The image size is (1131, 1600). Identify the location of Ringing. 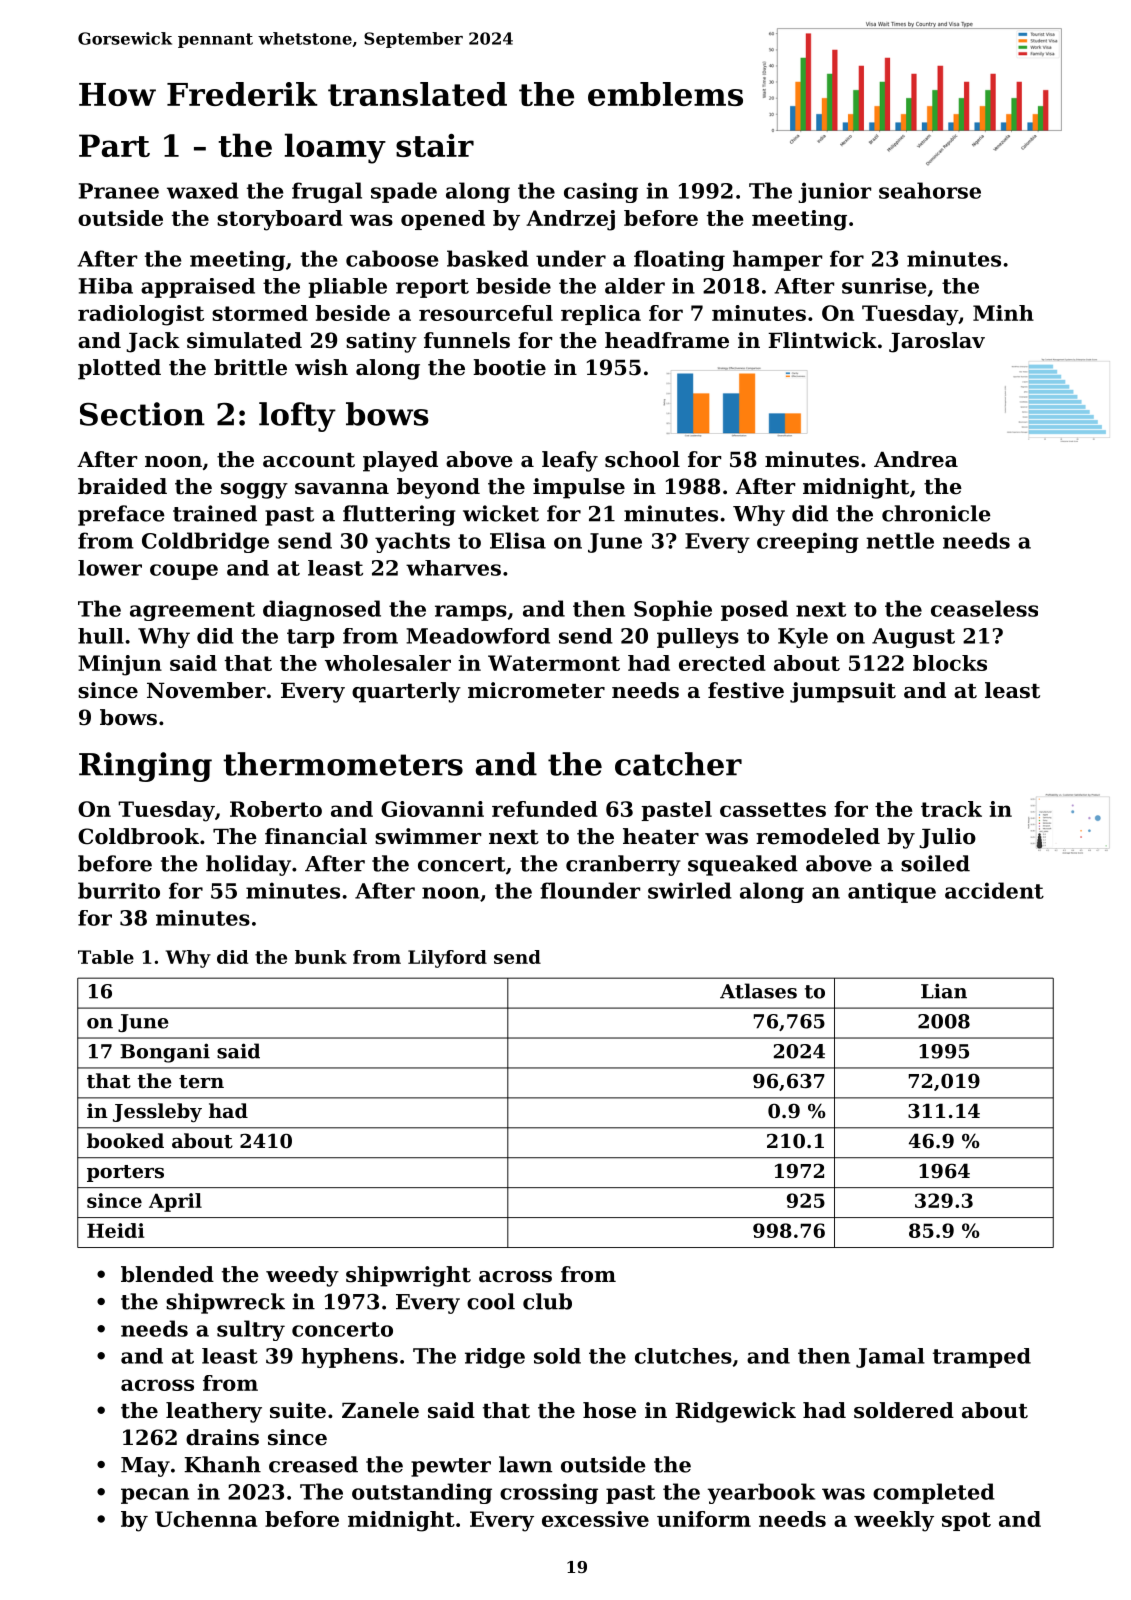
(145, 767).
